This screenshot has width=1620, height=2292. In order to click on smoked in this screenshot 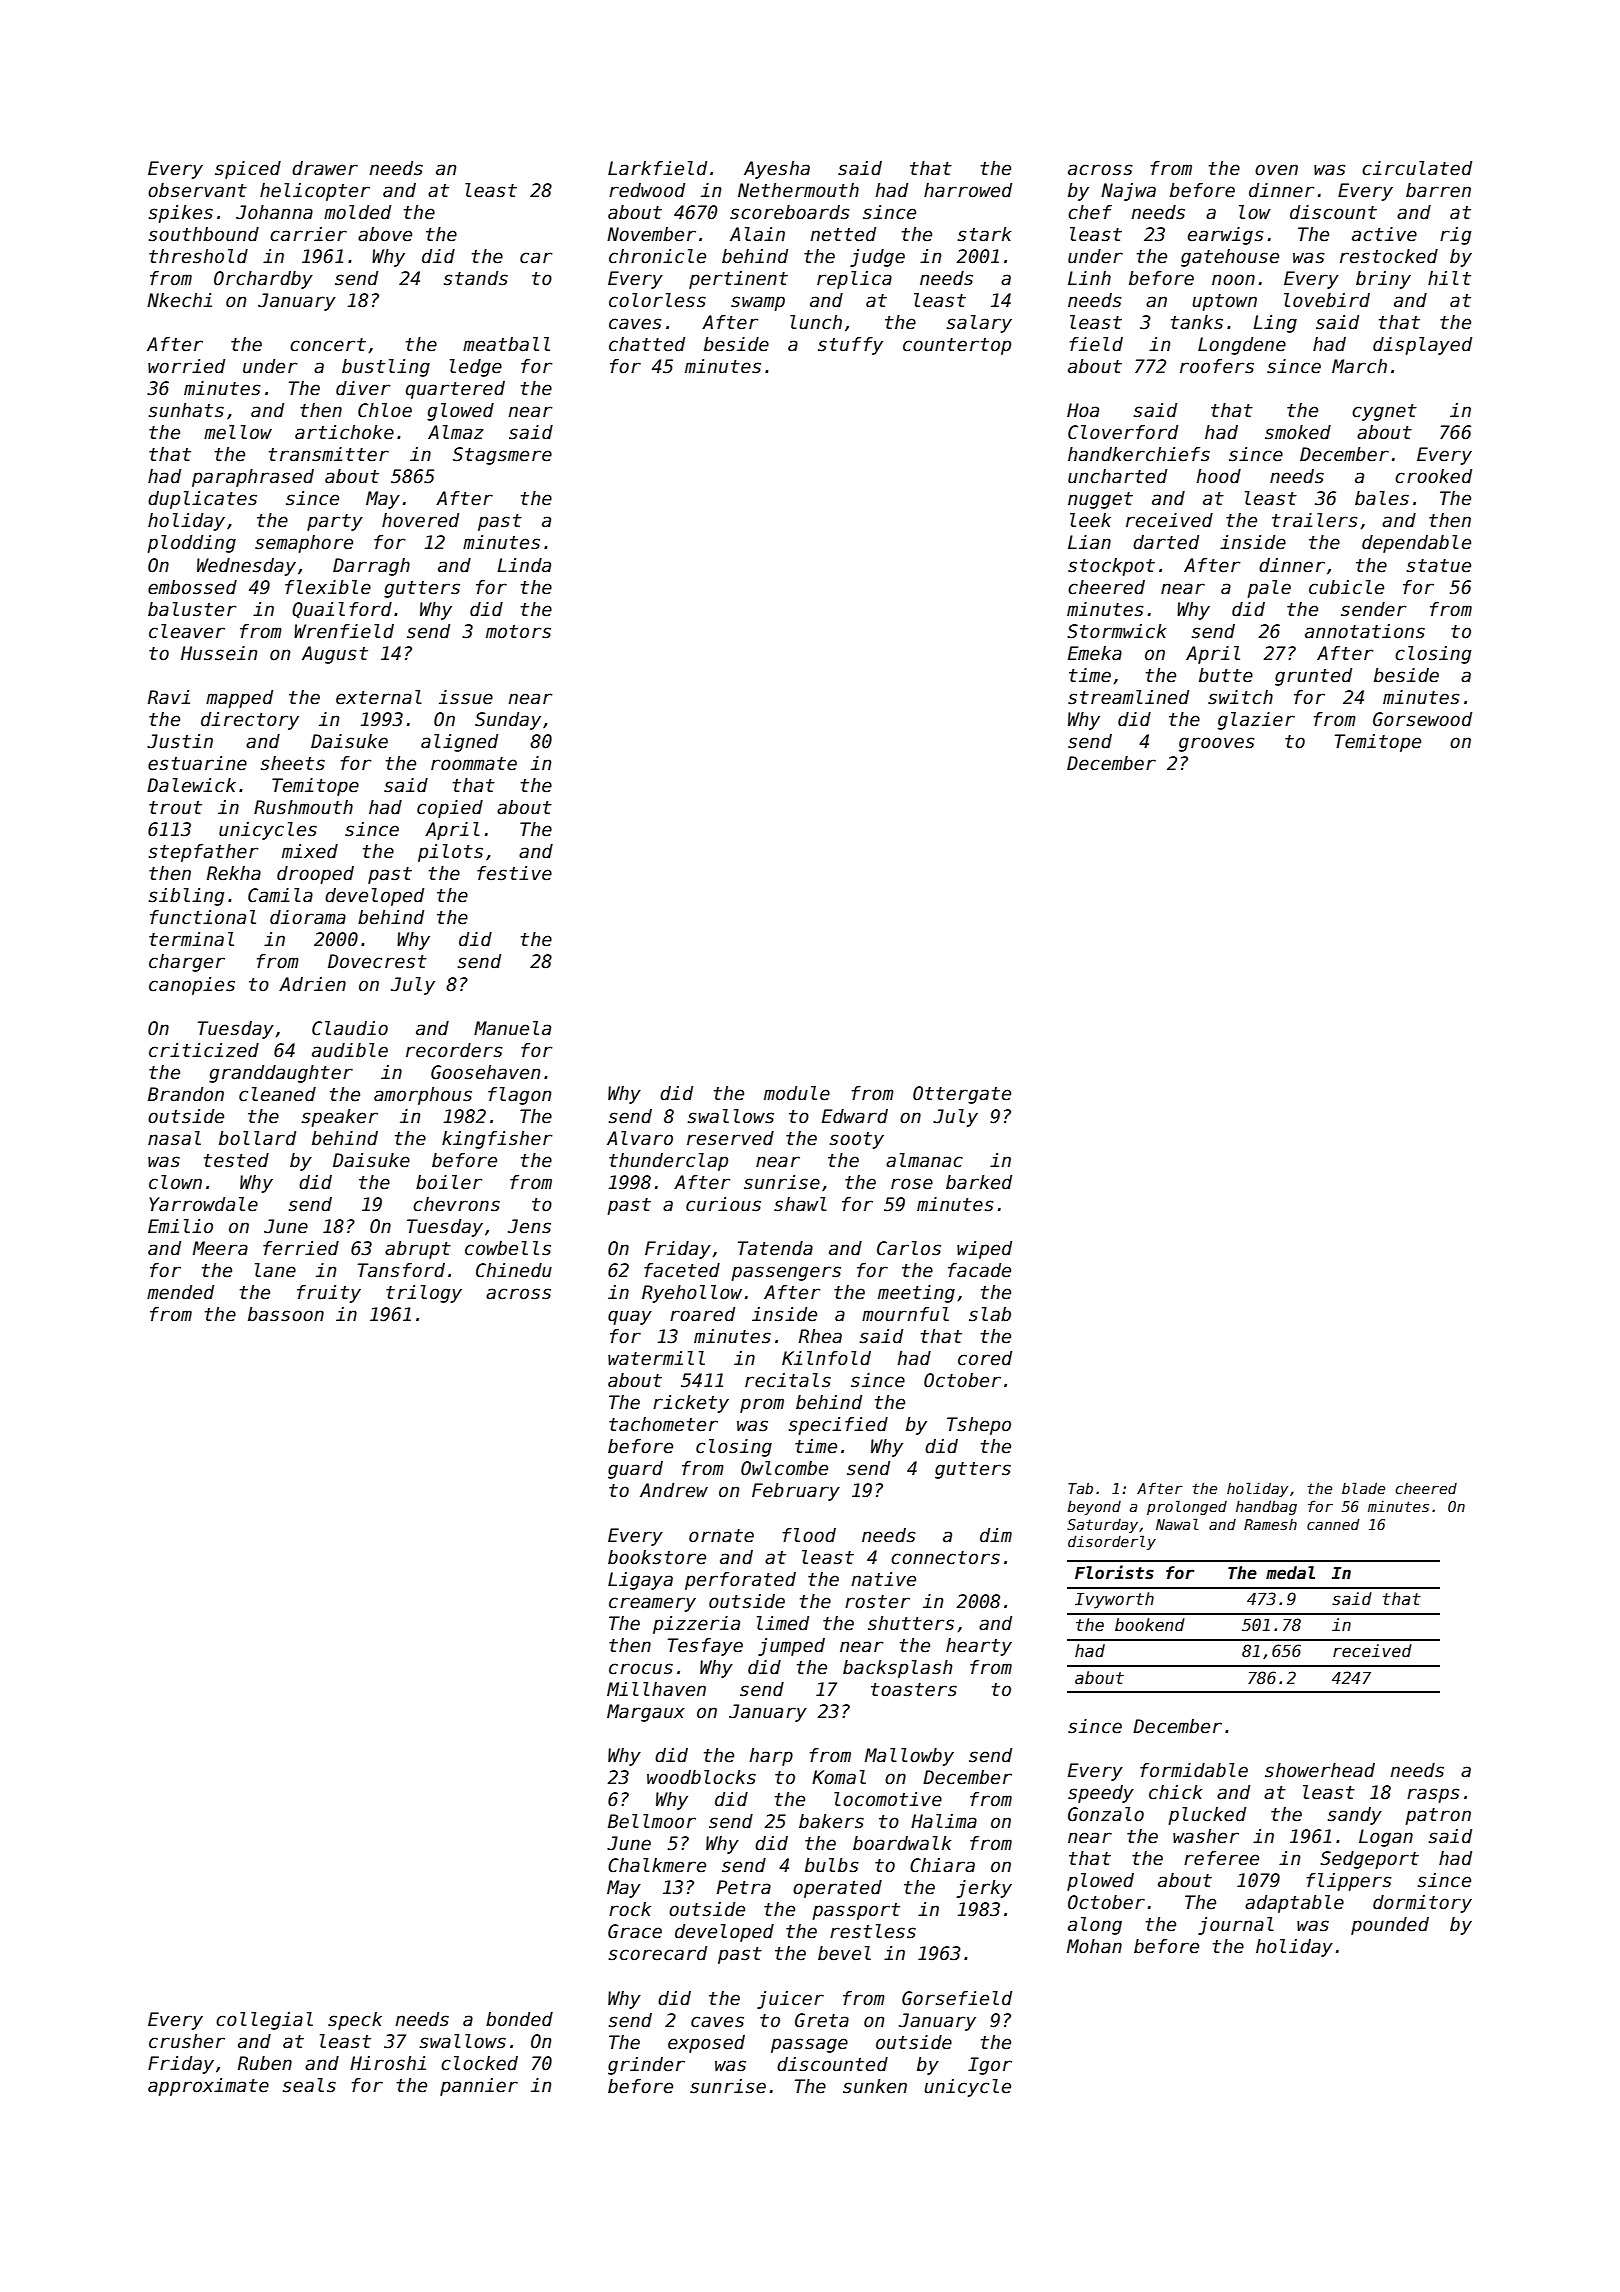, I will do `click(1298, 432)`.
